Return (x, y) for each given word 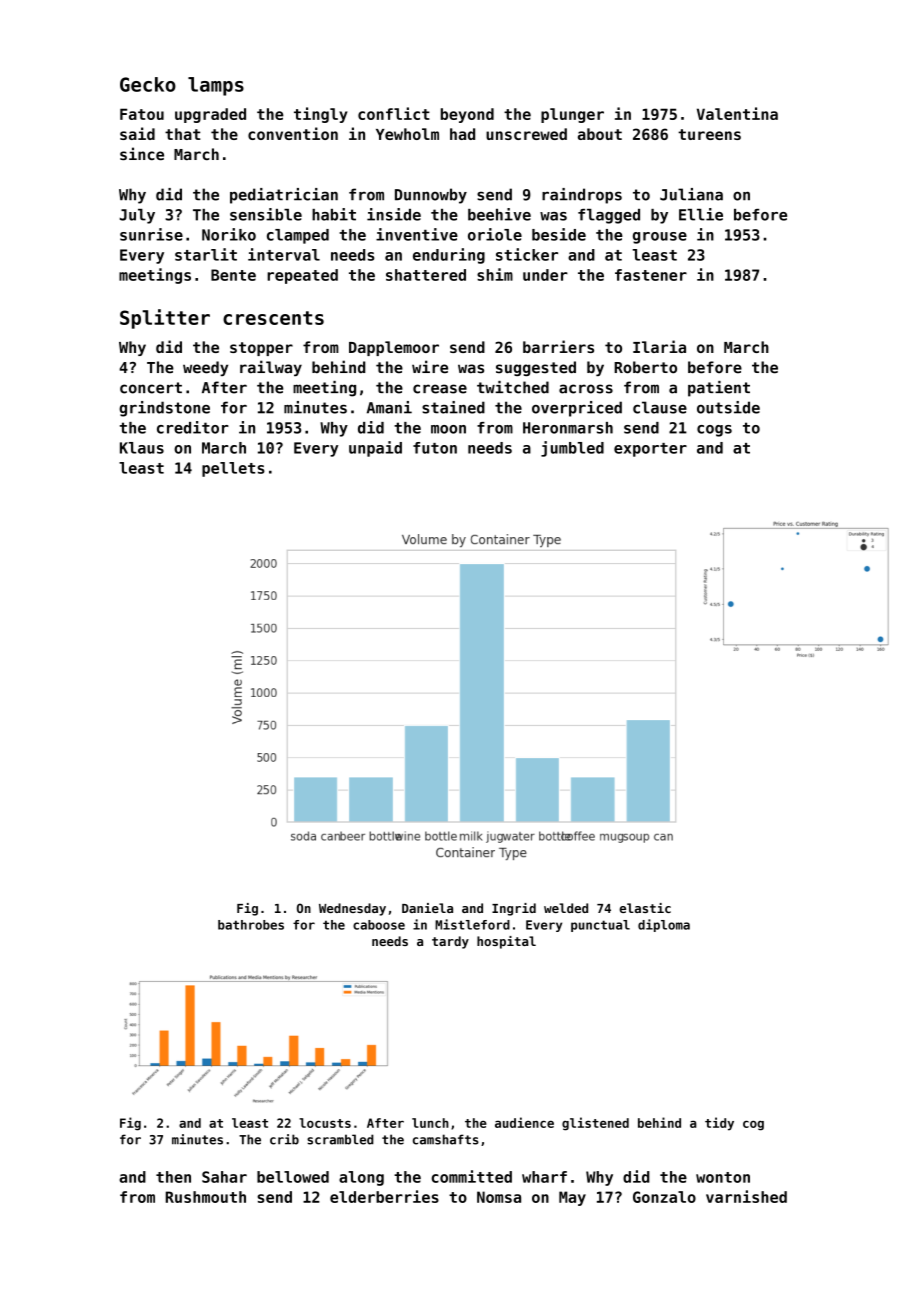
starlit (206, 254)
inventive (417, 234)
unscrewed (526, 134)
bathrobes (251, 925)
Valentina (737, 113)
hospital (506, 942)
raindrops (582, 196)
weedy (205, 368)
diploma (664, 925)
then (173, 1177)
